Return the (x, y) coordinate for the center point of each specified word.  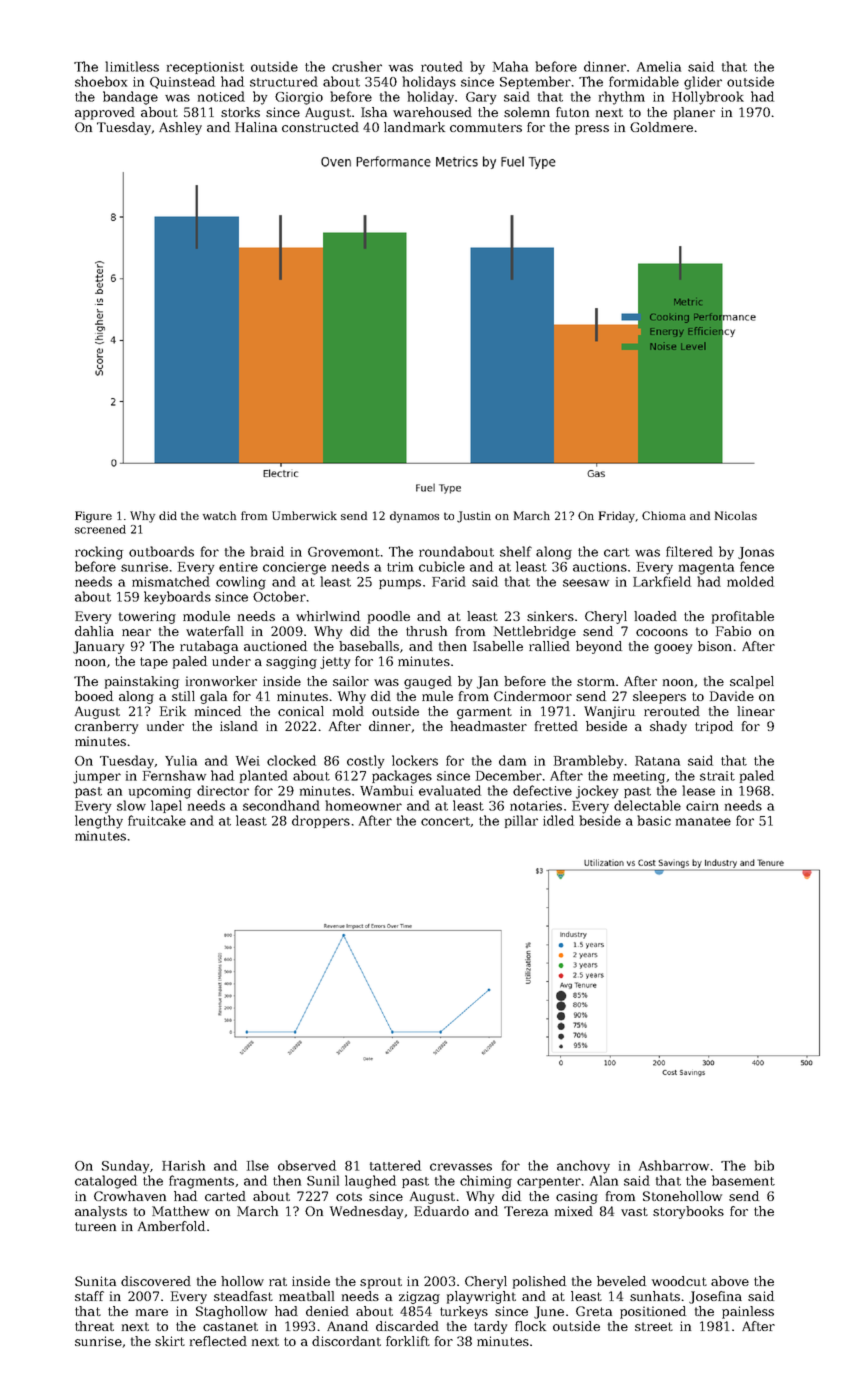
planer (694, 113)
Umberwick (304, 515)
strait (717, 776)
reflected (218, 1341)
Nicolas (736, 515)
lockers (415, 760)
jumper (97, 777)
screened (100, 529)
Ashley (180, 128)
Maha (510, 66)
